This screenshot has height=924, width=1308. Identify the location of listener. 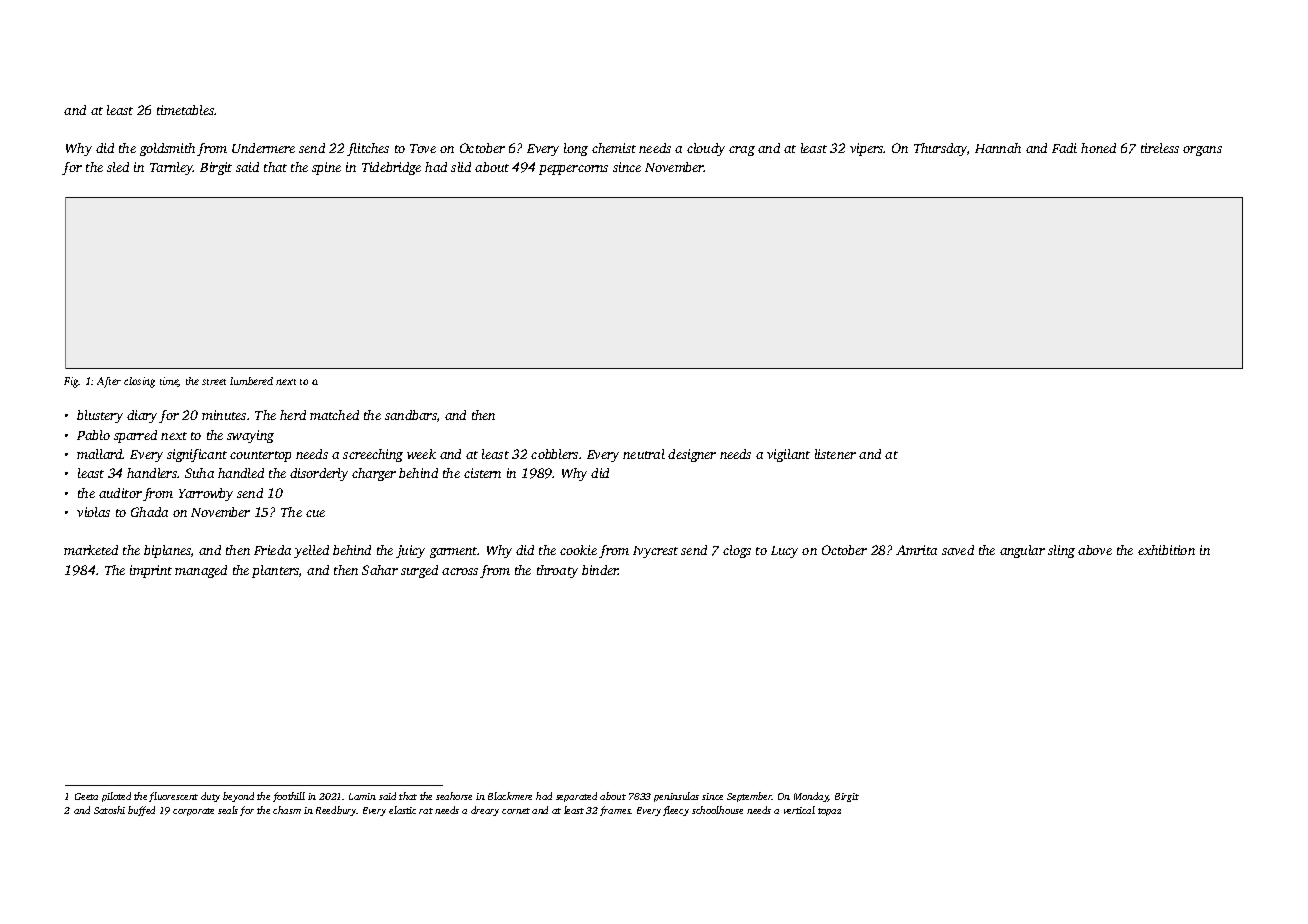
(835, 454).
